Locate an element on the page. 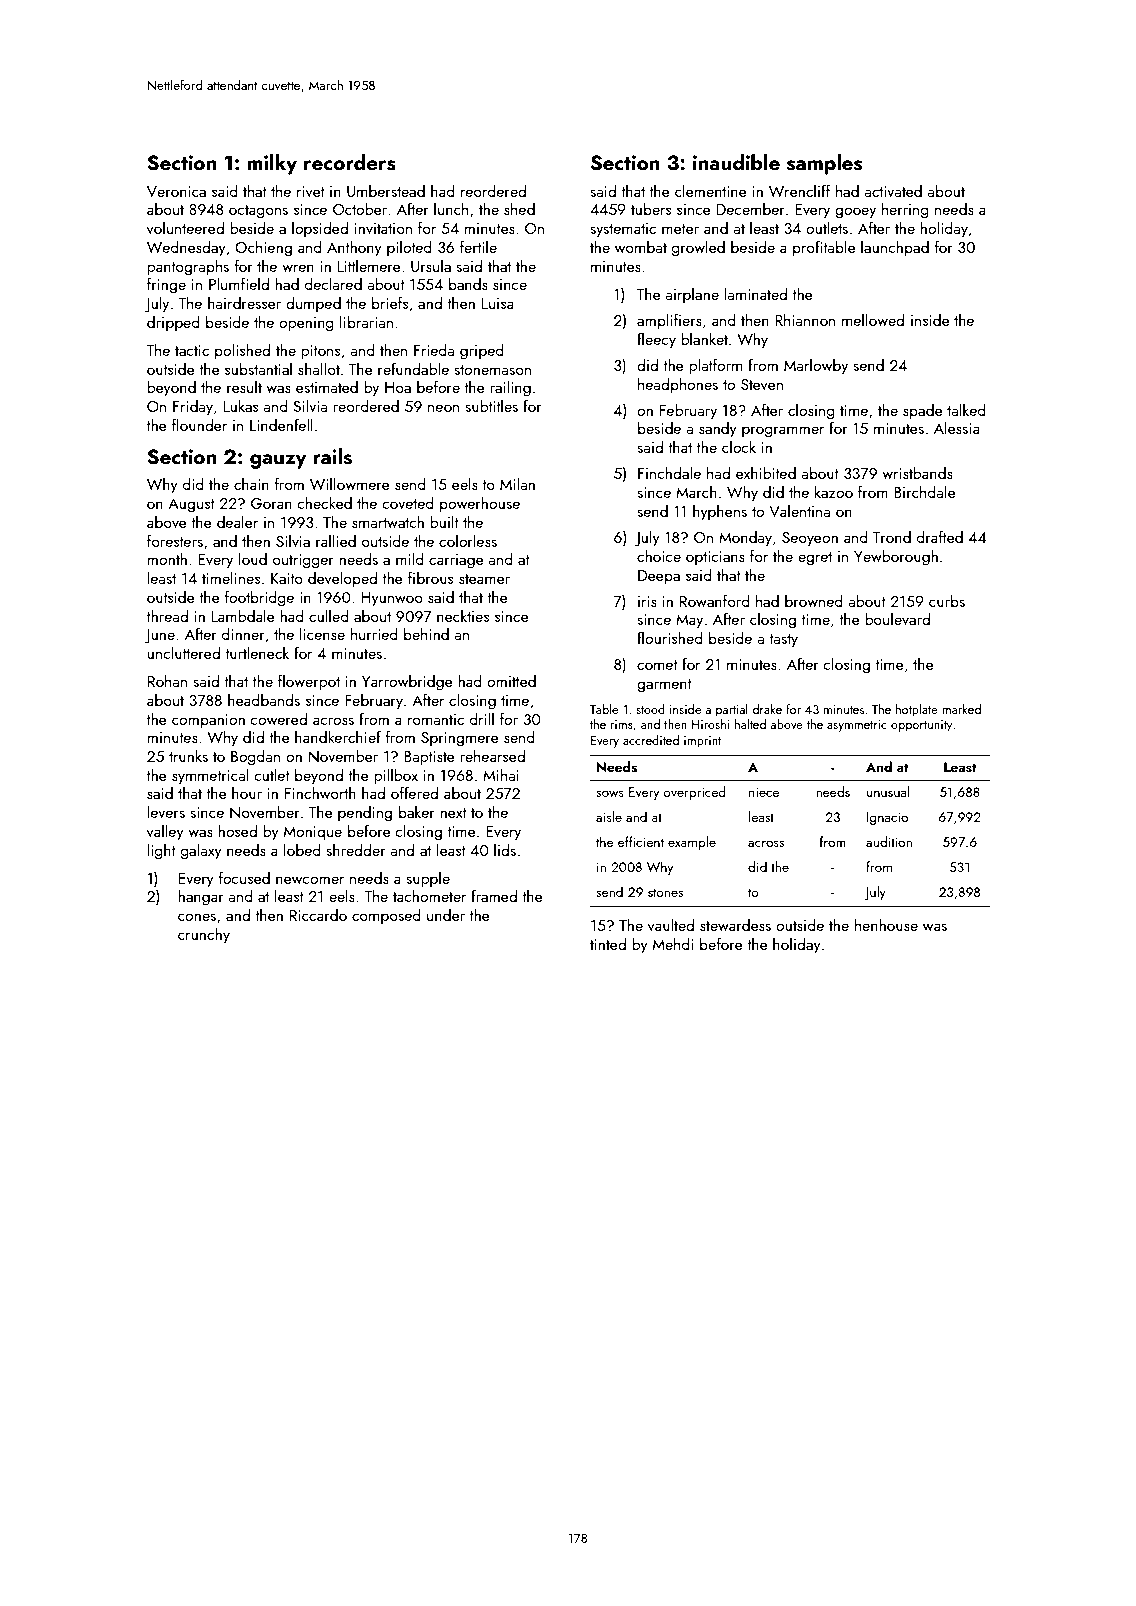 The image size is (1136, 1606). Alessia is located at coordinates (957, 428).
